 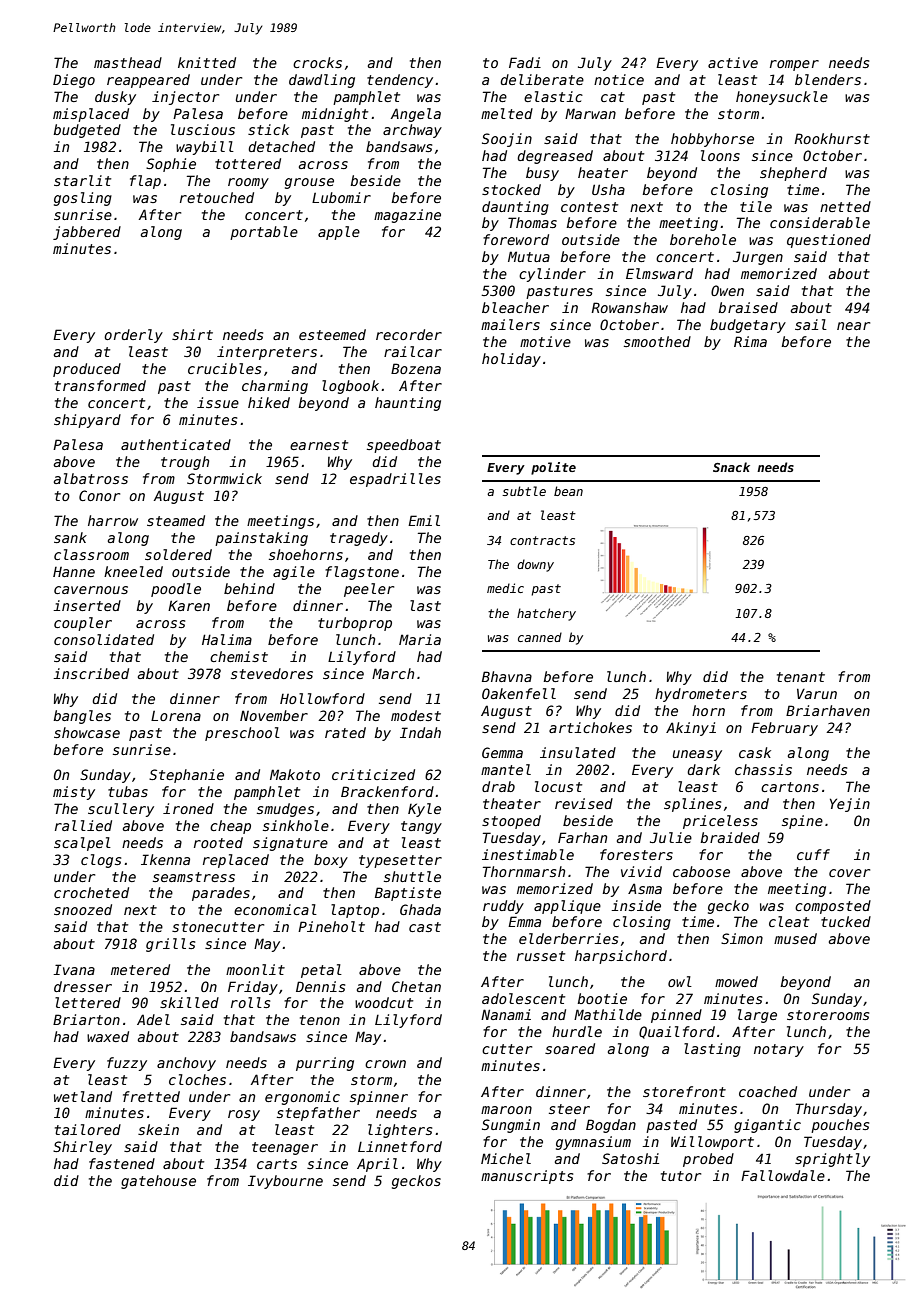 What do you see at coordinates (285, 1182) in the page?
I see `Ivybourne` at bounding box center [285, 1182].
